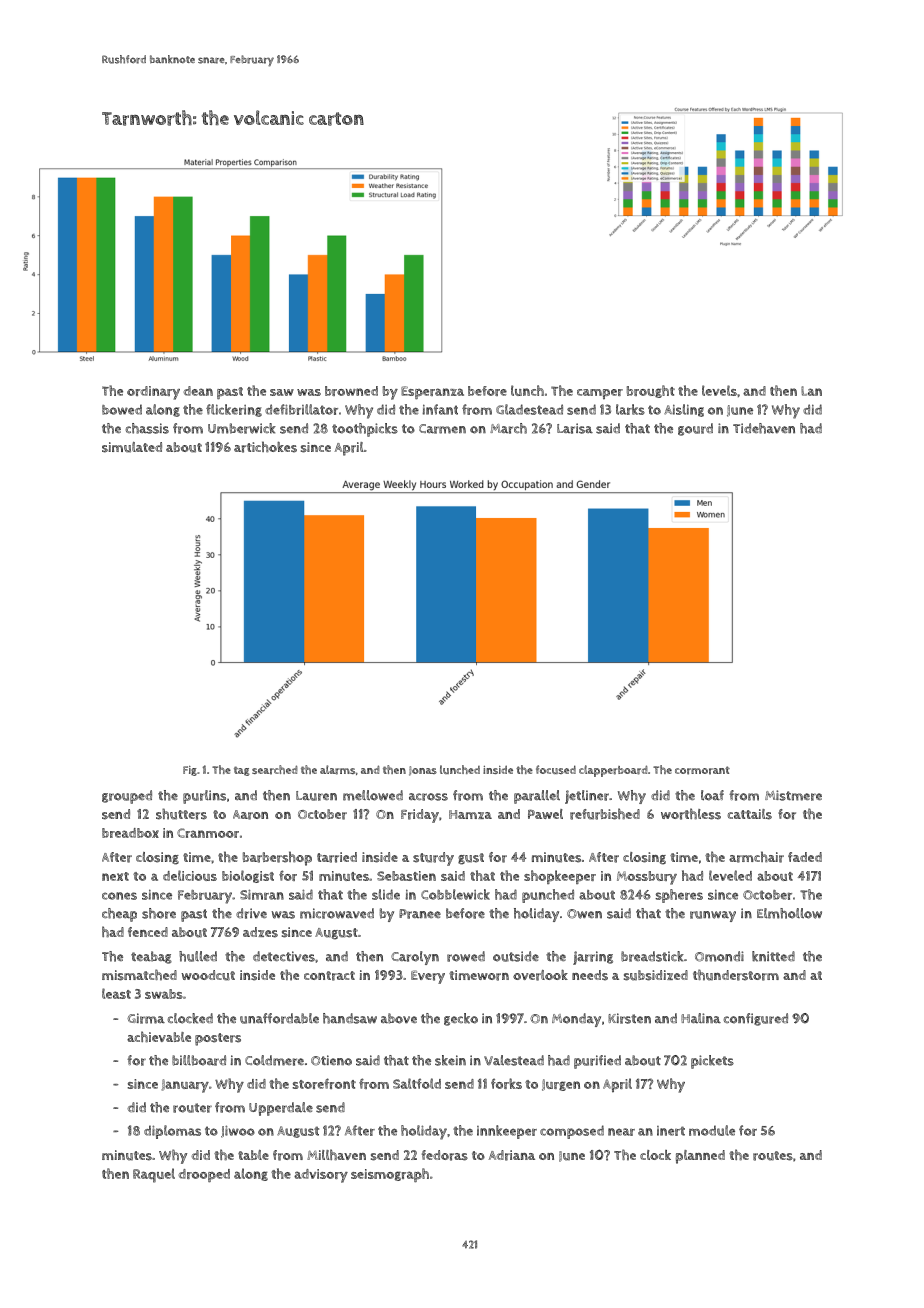  Describe the element at coordinates (386, 894) in the page. I see `slide` at that location.
